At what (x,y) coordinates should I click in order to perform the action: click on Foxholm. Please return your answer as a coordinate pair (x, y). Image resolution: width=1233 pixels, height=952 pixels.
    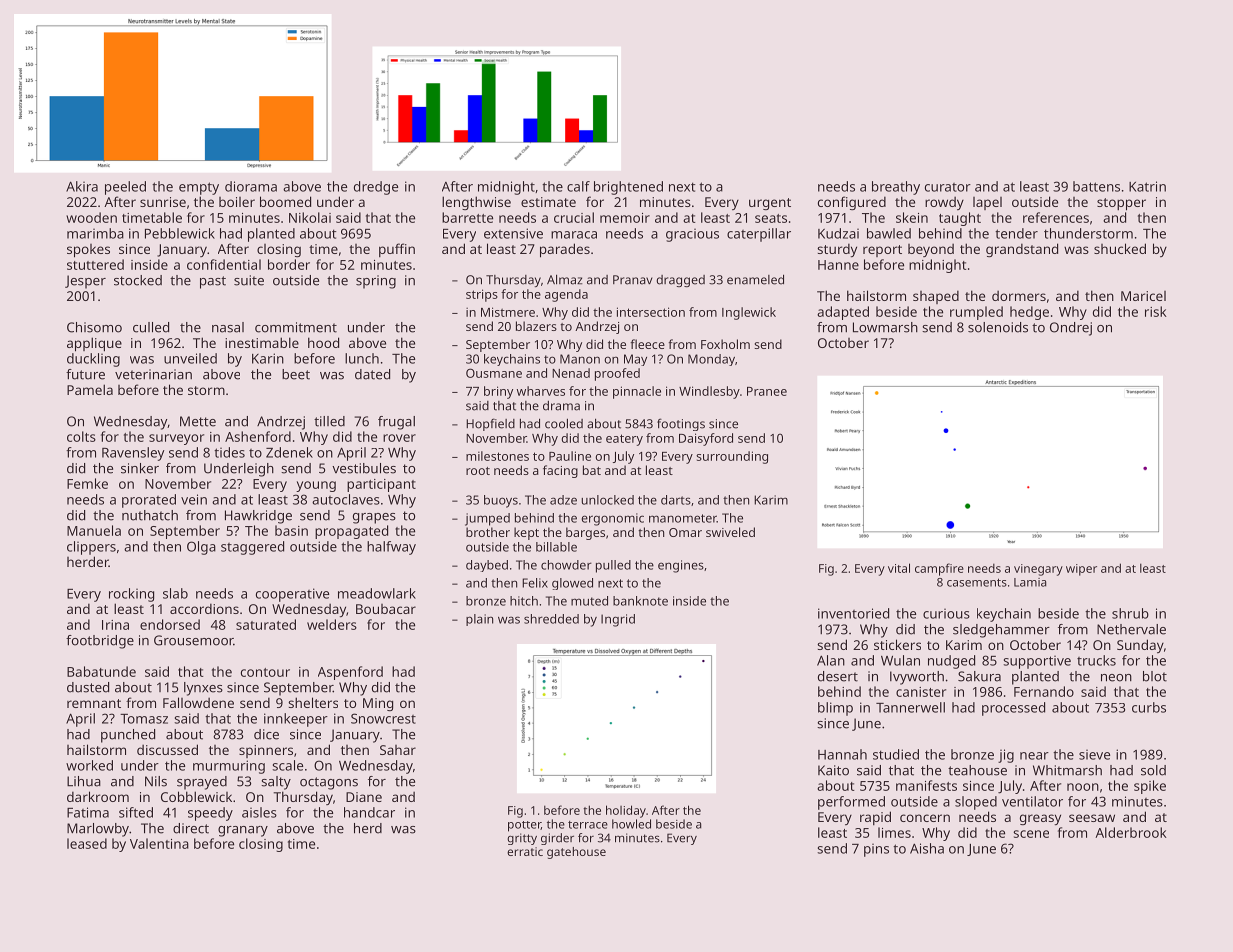
    Looking at the image, I should click on (725, 344).
